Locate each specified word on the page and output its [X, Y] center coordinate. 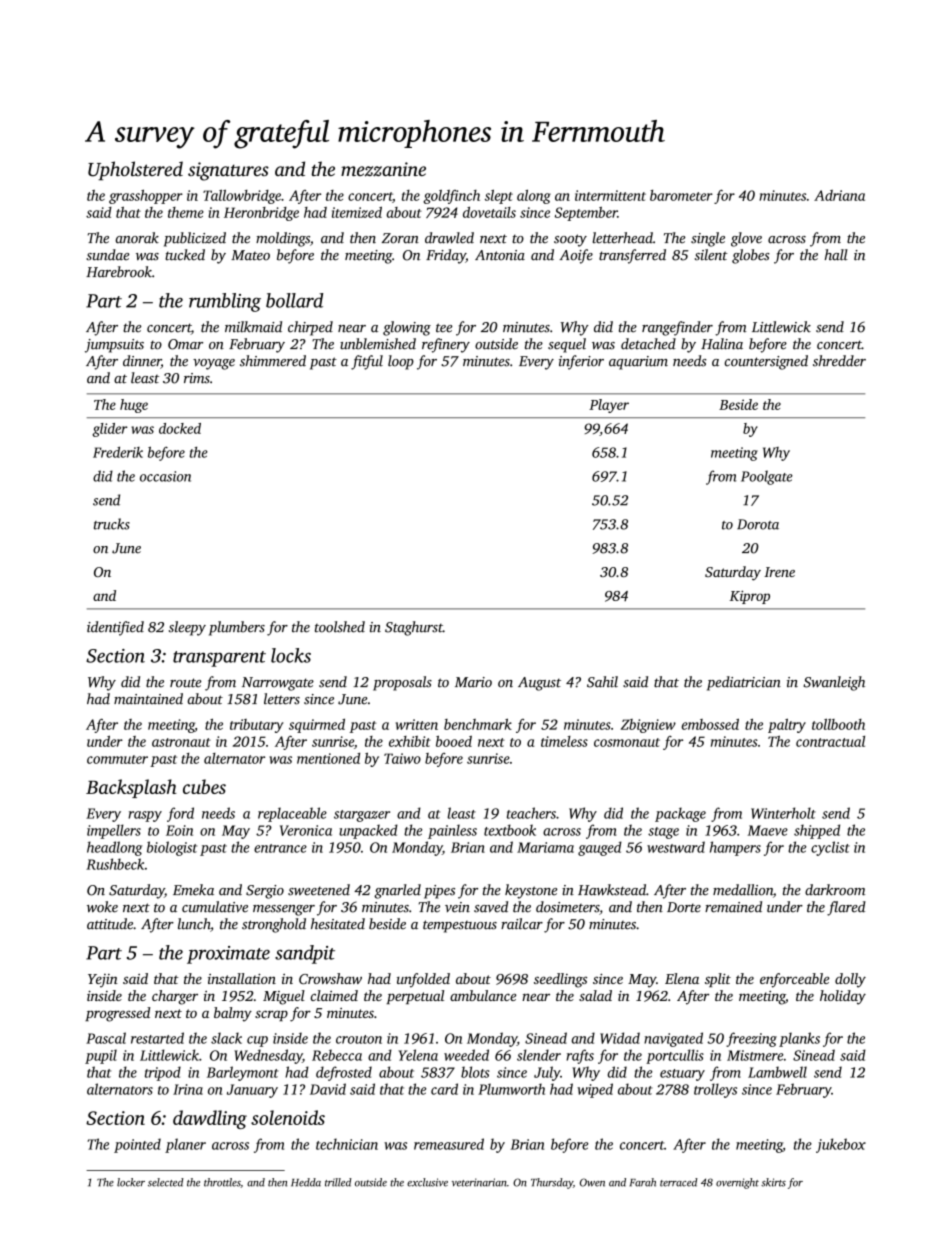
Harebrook [119, 272]
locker [131, 1182]
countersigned [766, 362]
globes [751, 256]
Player [609, 406]
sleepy [187, 628]
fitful [367, 362]
